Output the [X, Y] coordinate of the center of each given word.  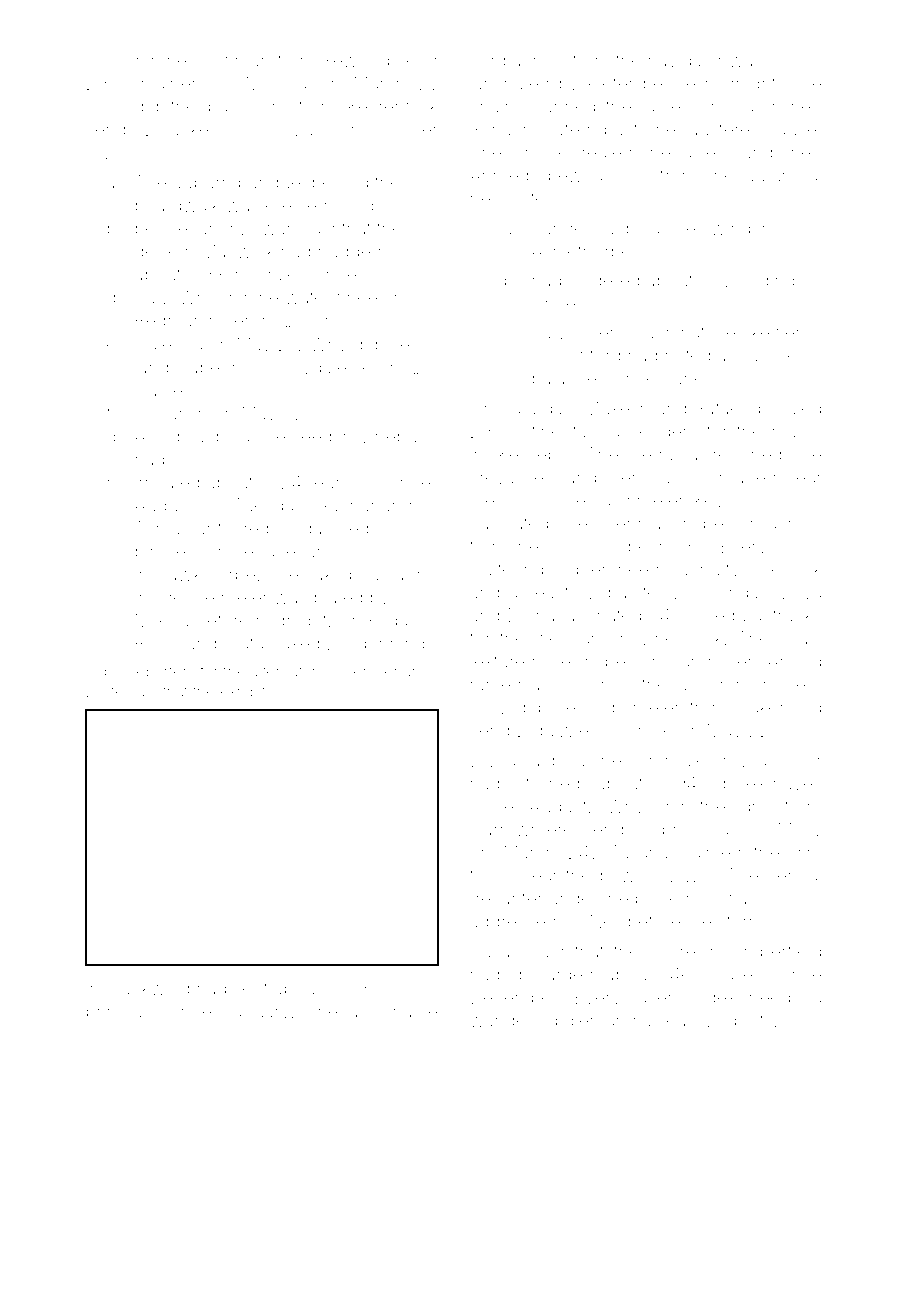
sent [251, 988]
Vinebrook [680, 638]
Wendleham [382, 671]
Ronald [498, 129]
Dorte [105, 691]
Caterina [168, 344]
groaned [742, 479]
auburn [201, 182]
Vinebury [396, 438]
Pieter [610, 83]
